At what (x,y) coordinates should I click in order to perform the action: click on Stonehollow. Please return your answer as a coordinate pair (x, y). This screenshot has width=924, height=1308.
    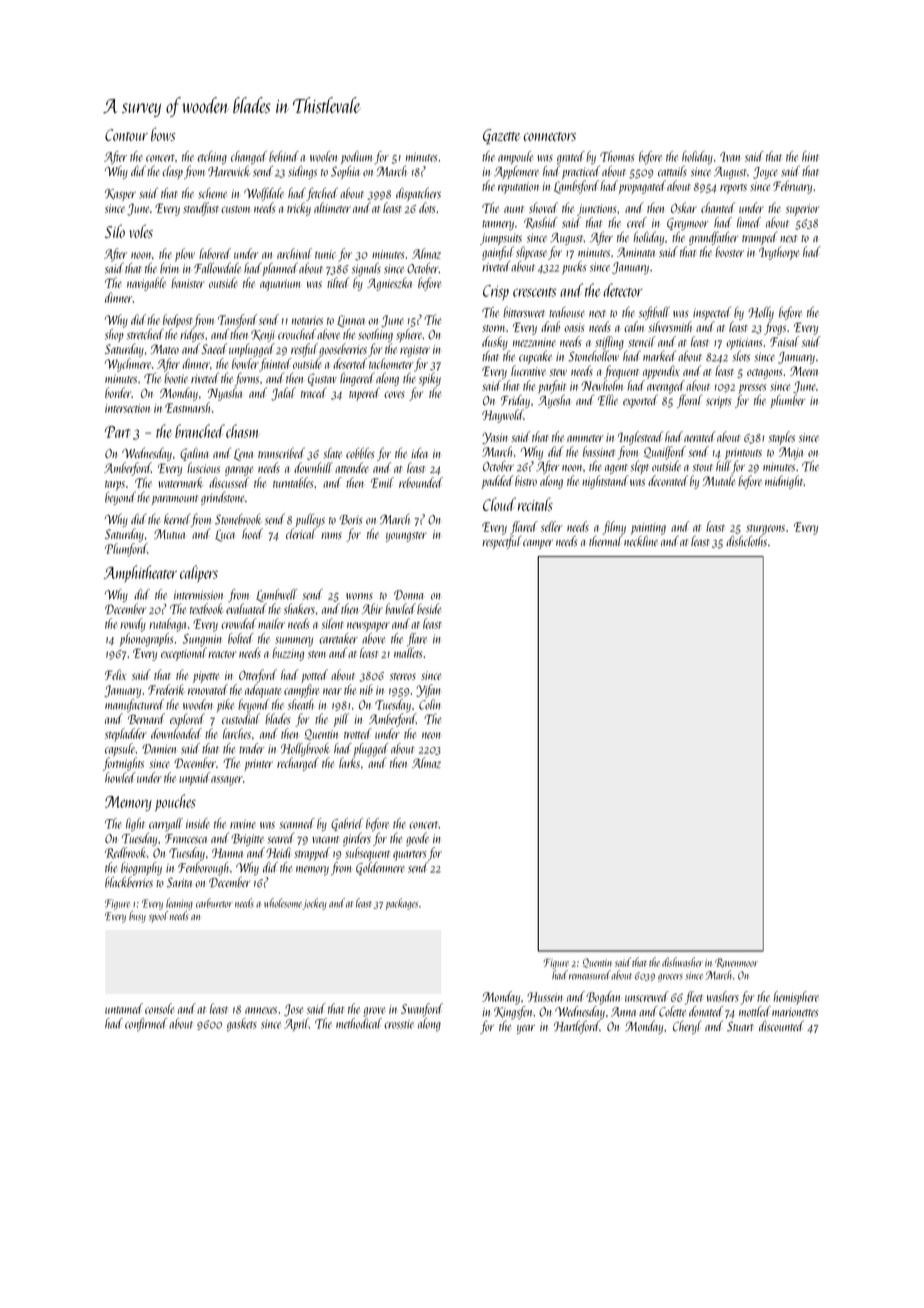
    Looking at the image, I should click on (593, 356).
